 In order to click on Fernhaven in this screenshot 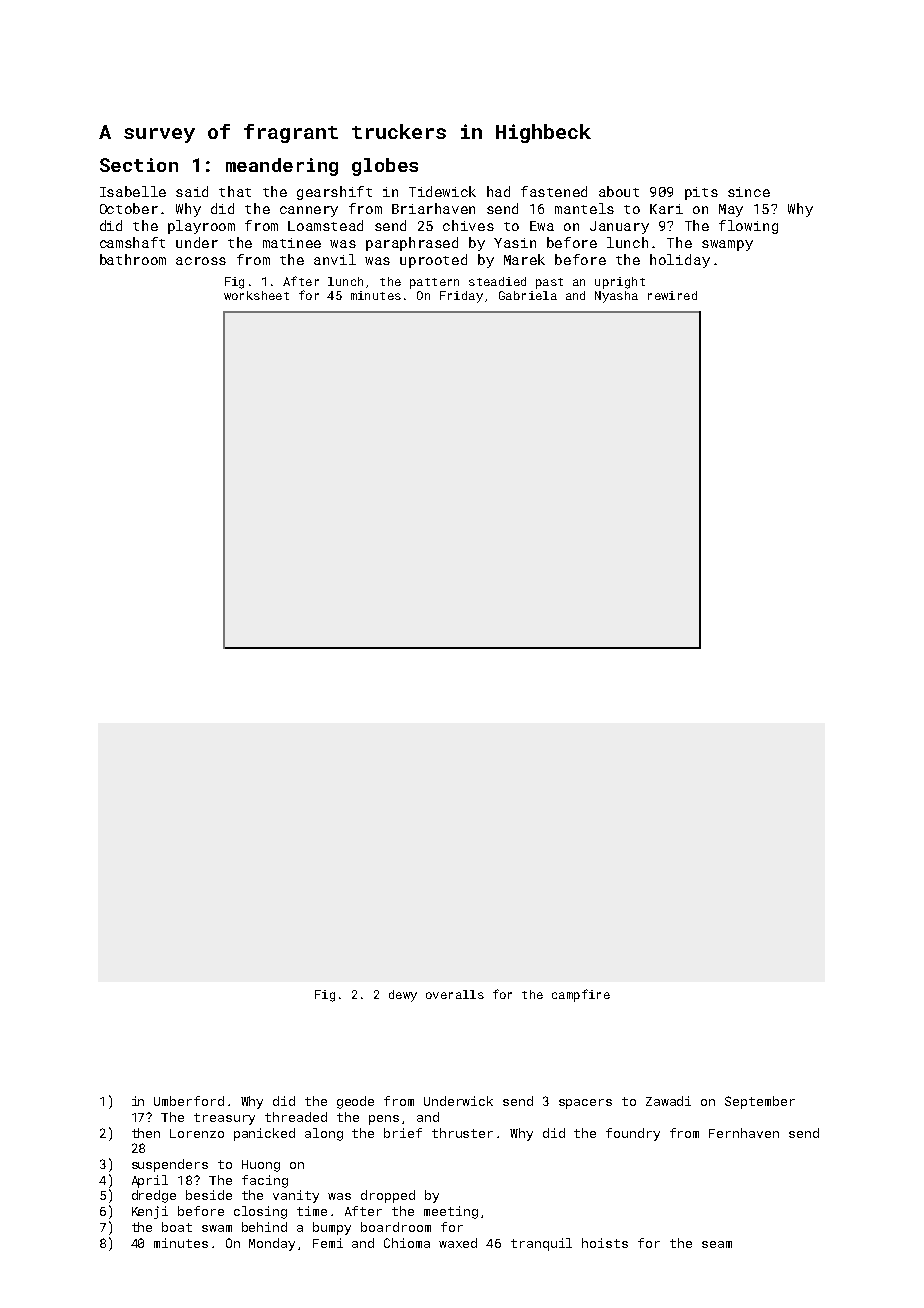, I will do `click(744, 1133)`.
